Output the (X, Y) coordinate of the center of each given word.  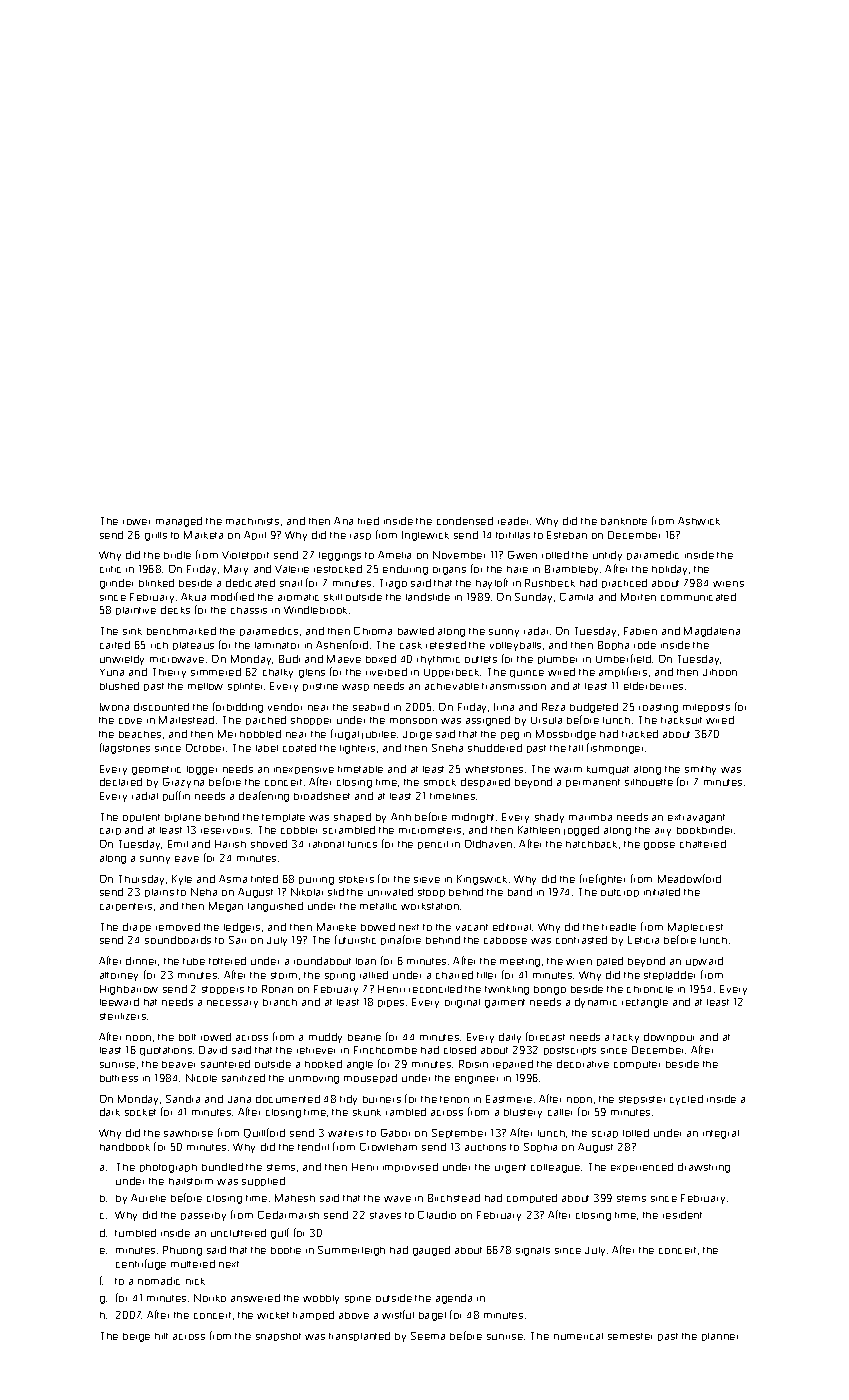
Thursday (141, 880)
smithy (700, 770)
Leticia (643, 940)
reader (514, 521)
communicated (698, 597)
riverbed (386, 672)
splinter (245, 687)
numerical (578, 1336)
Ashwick (699, 521)
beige (136, 1337)
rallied (374, 975)
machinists (252, 521)
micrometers (430, 830)
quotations (166, 1051)
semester (630, 1336)
